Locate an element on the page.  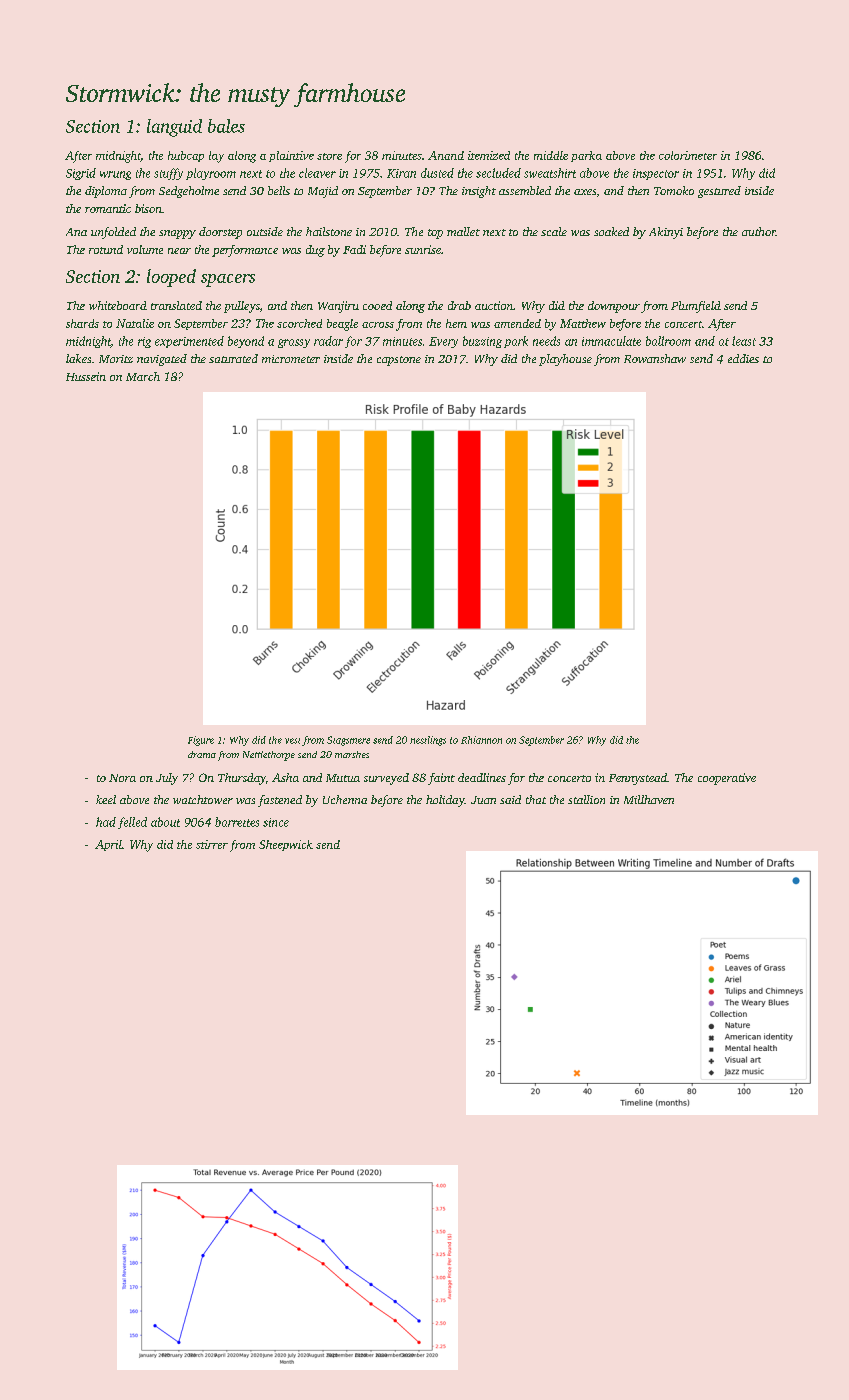
Rowanshaw is located at coordinates (655, 358).
